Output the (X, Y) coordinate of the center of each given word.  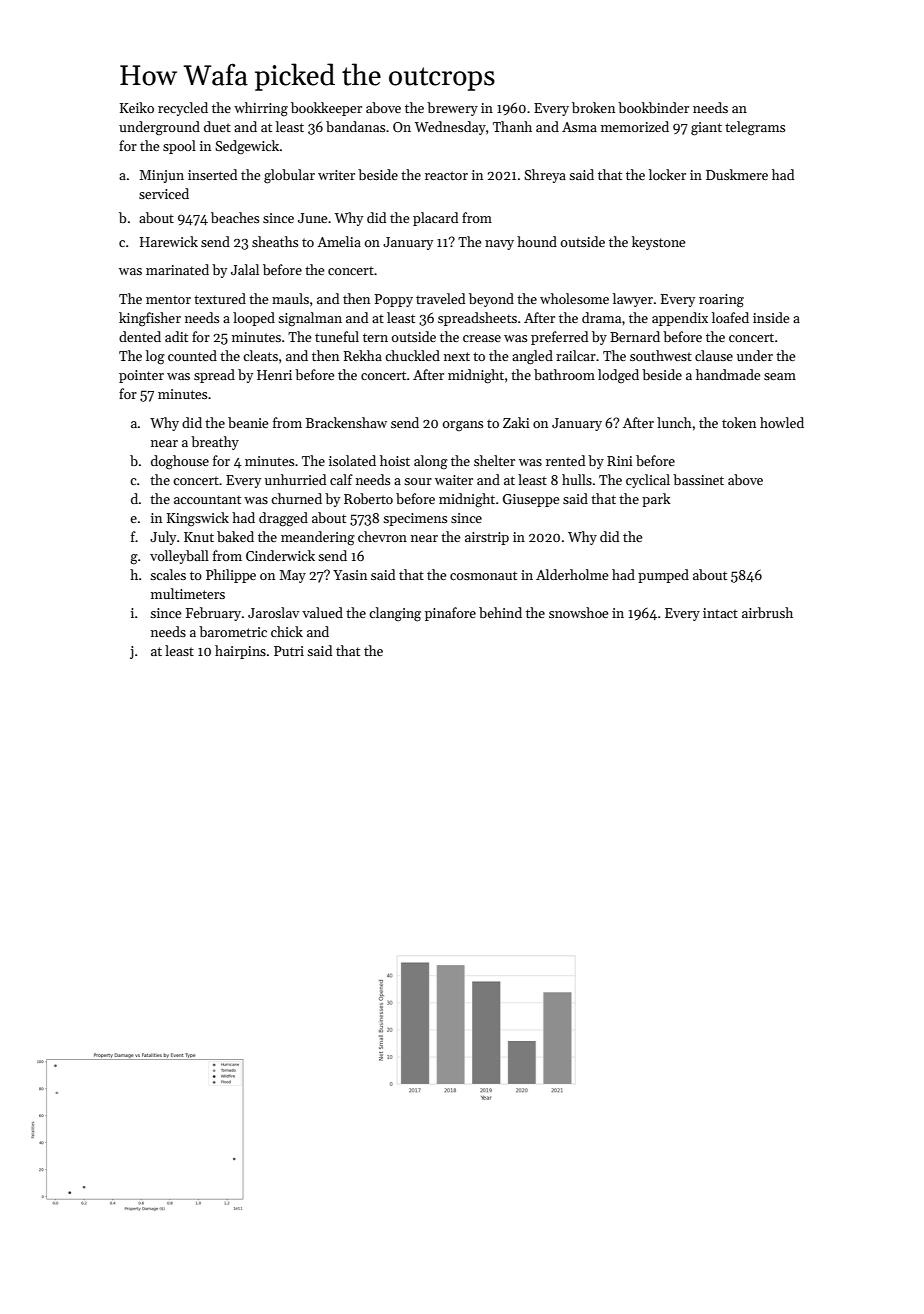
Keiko (137, 107)
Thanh (512, 126)
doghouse (180, 462)
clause (714, 355)
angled (532, 357)
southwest (661, 355)
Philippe (231, 576)
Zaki (516, 422)
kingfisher (150, 319)
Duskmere (737, 174)
